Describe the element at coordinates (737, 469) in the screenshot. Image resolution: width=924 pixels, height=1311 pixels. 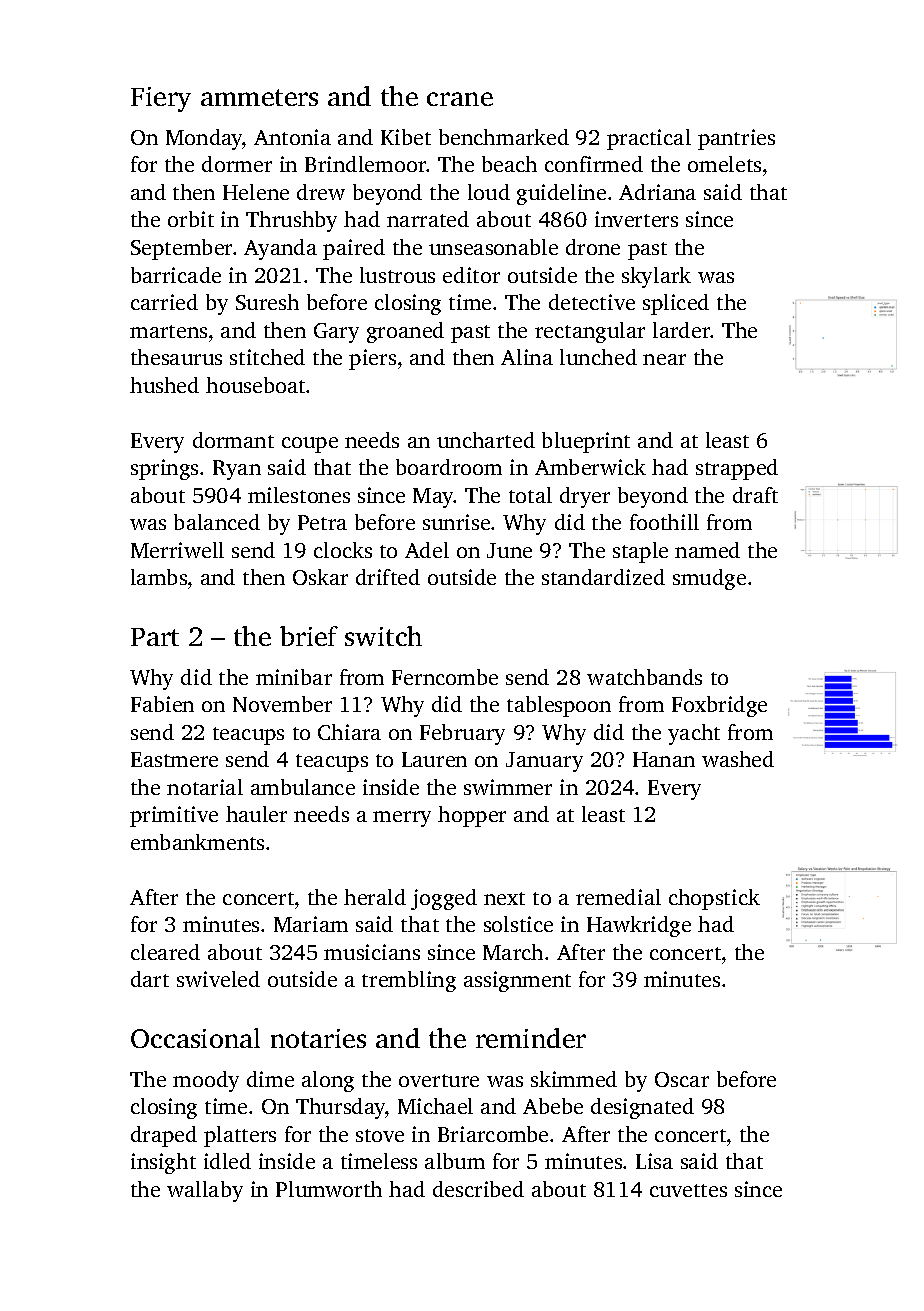
I see `strapped` at that location.
